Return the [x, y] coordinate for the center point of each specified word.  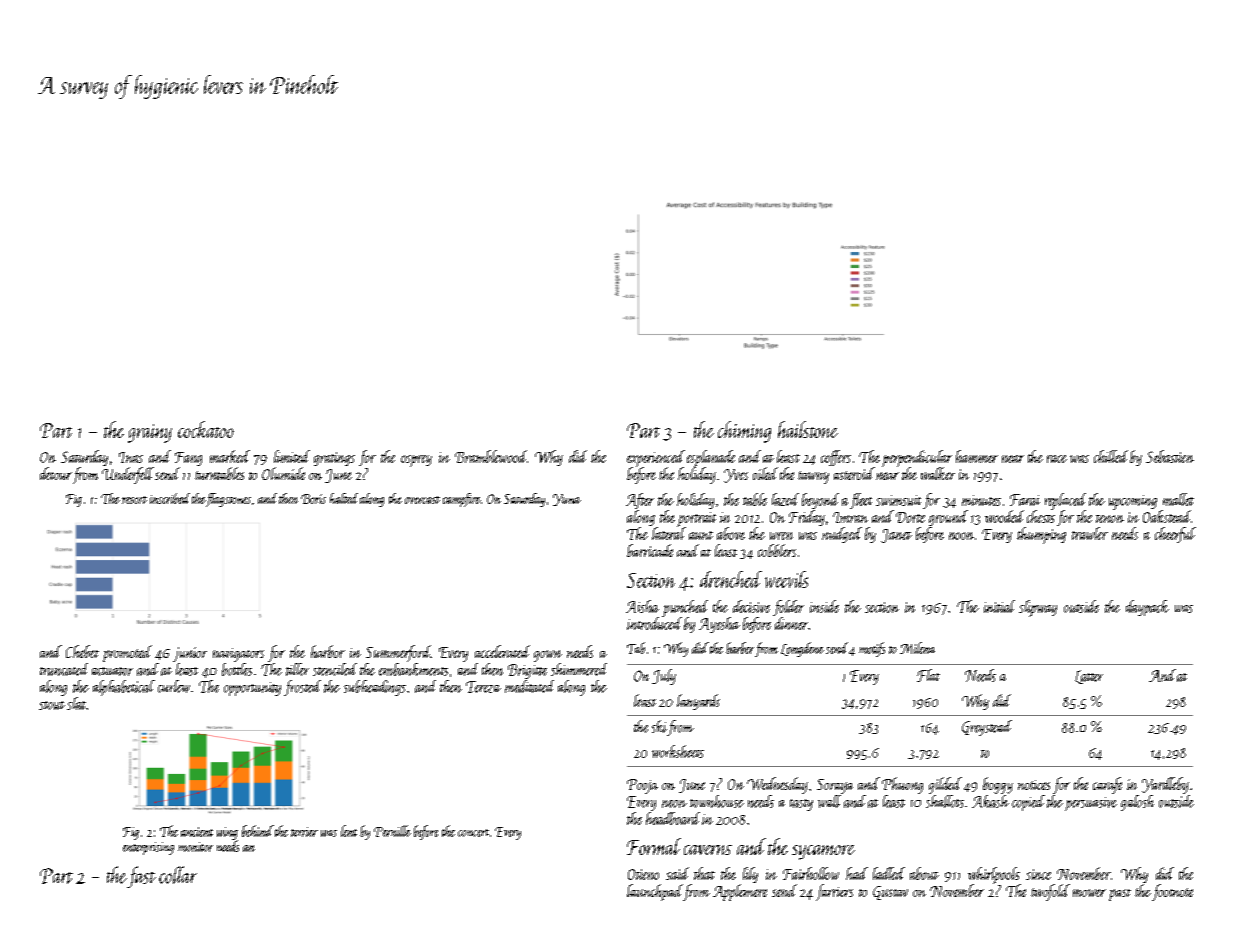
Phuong [902, 785]
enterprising [148, 848]
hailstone [808, 429]
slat [76, 703]
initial [999, 606]
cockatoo [206, 429]
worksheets [678, 751]
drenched [731, 579]
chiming [744, 432]
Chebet [82, 651]
